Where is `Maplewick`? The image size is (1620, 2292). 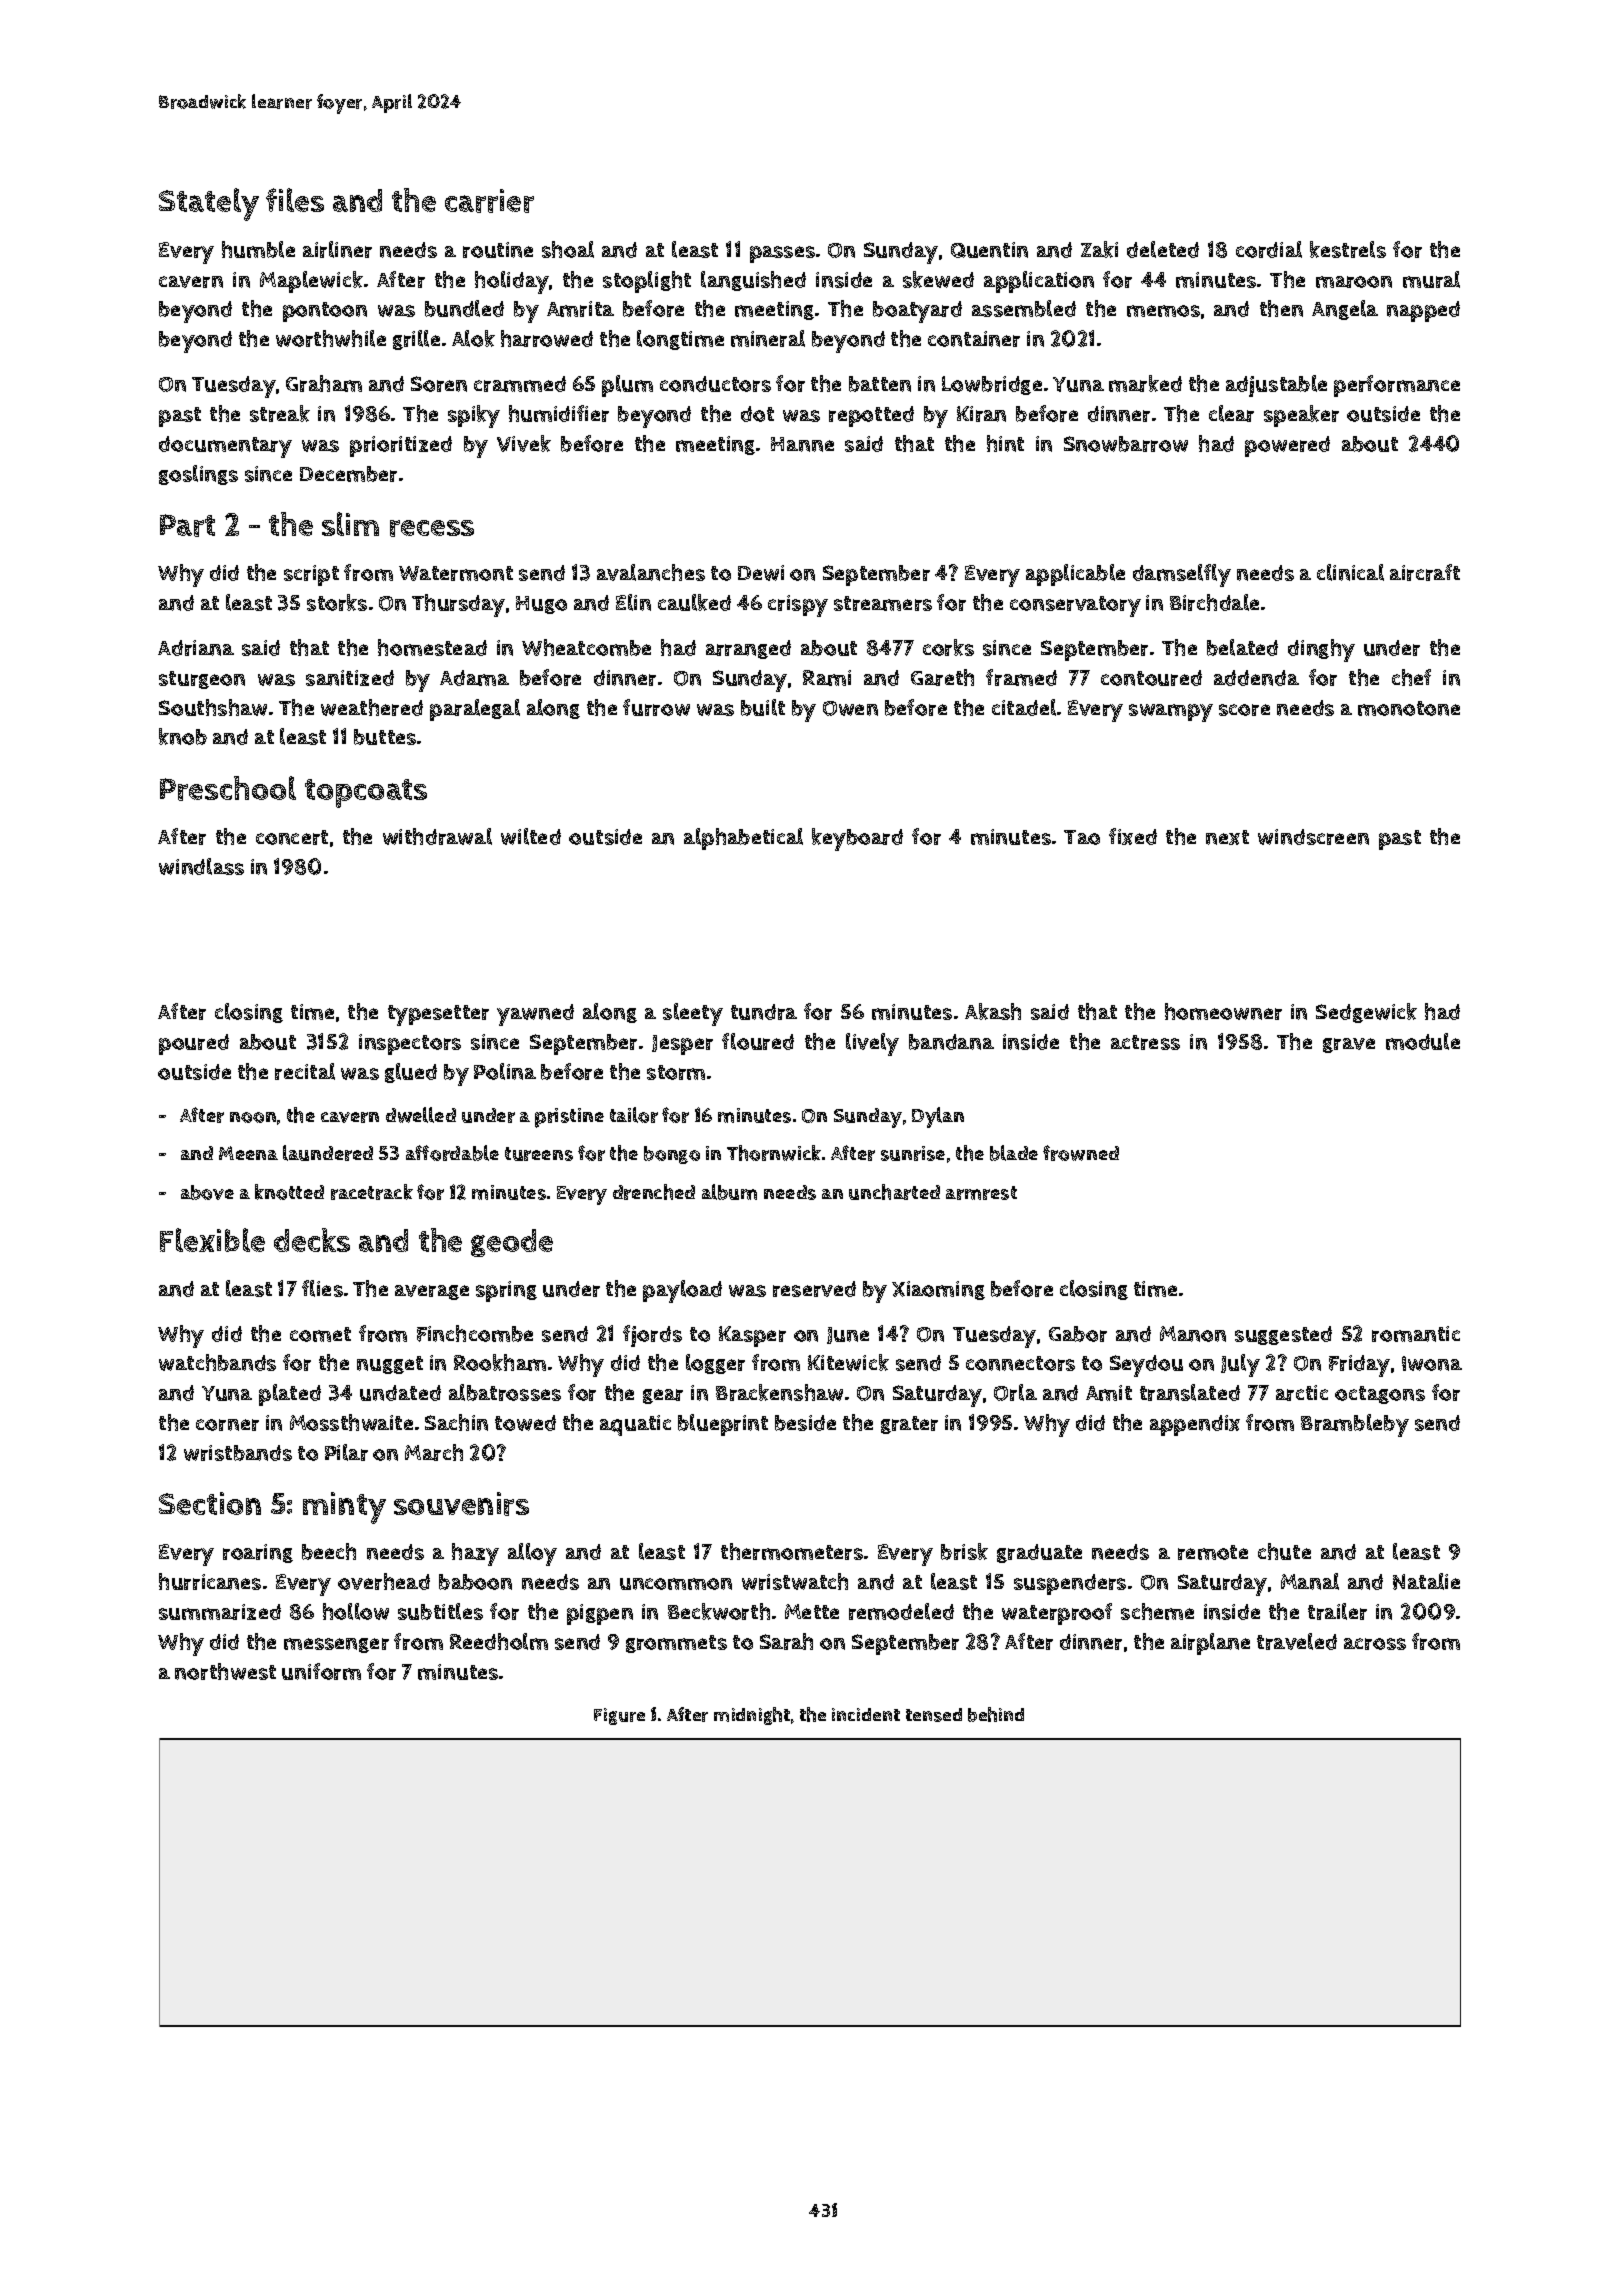
Maplewick is located at coordinates (311, 282).
